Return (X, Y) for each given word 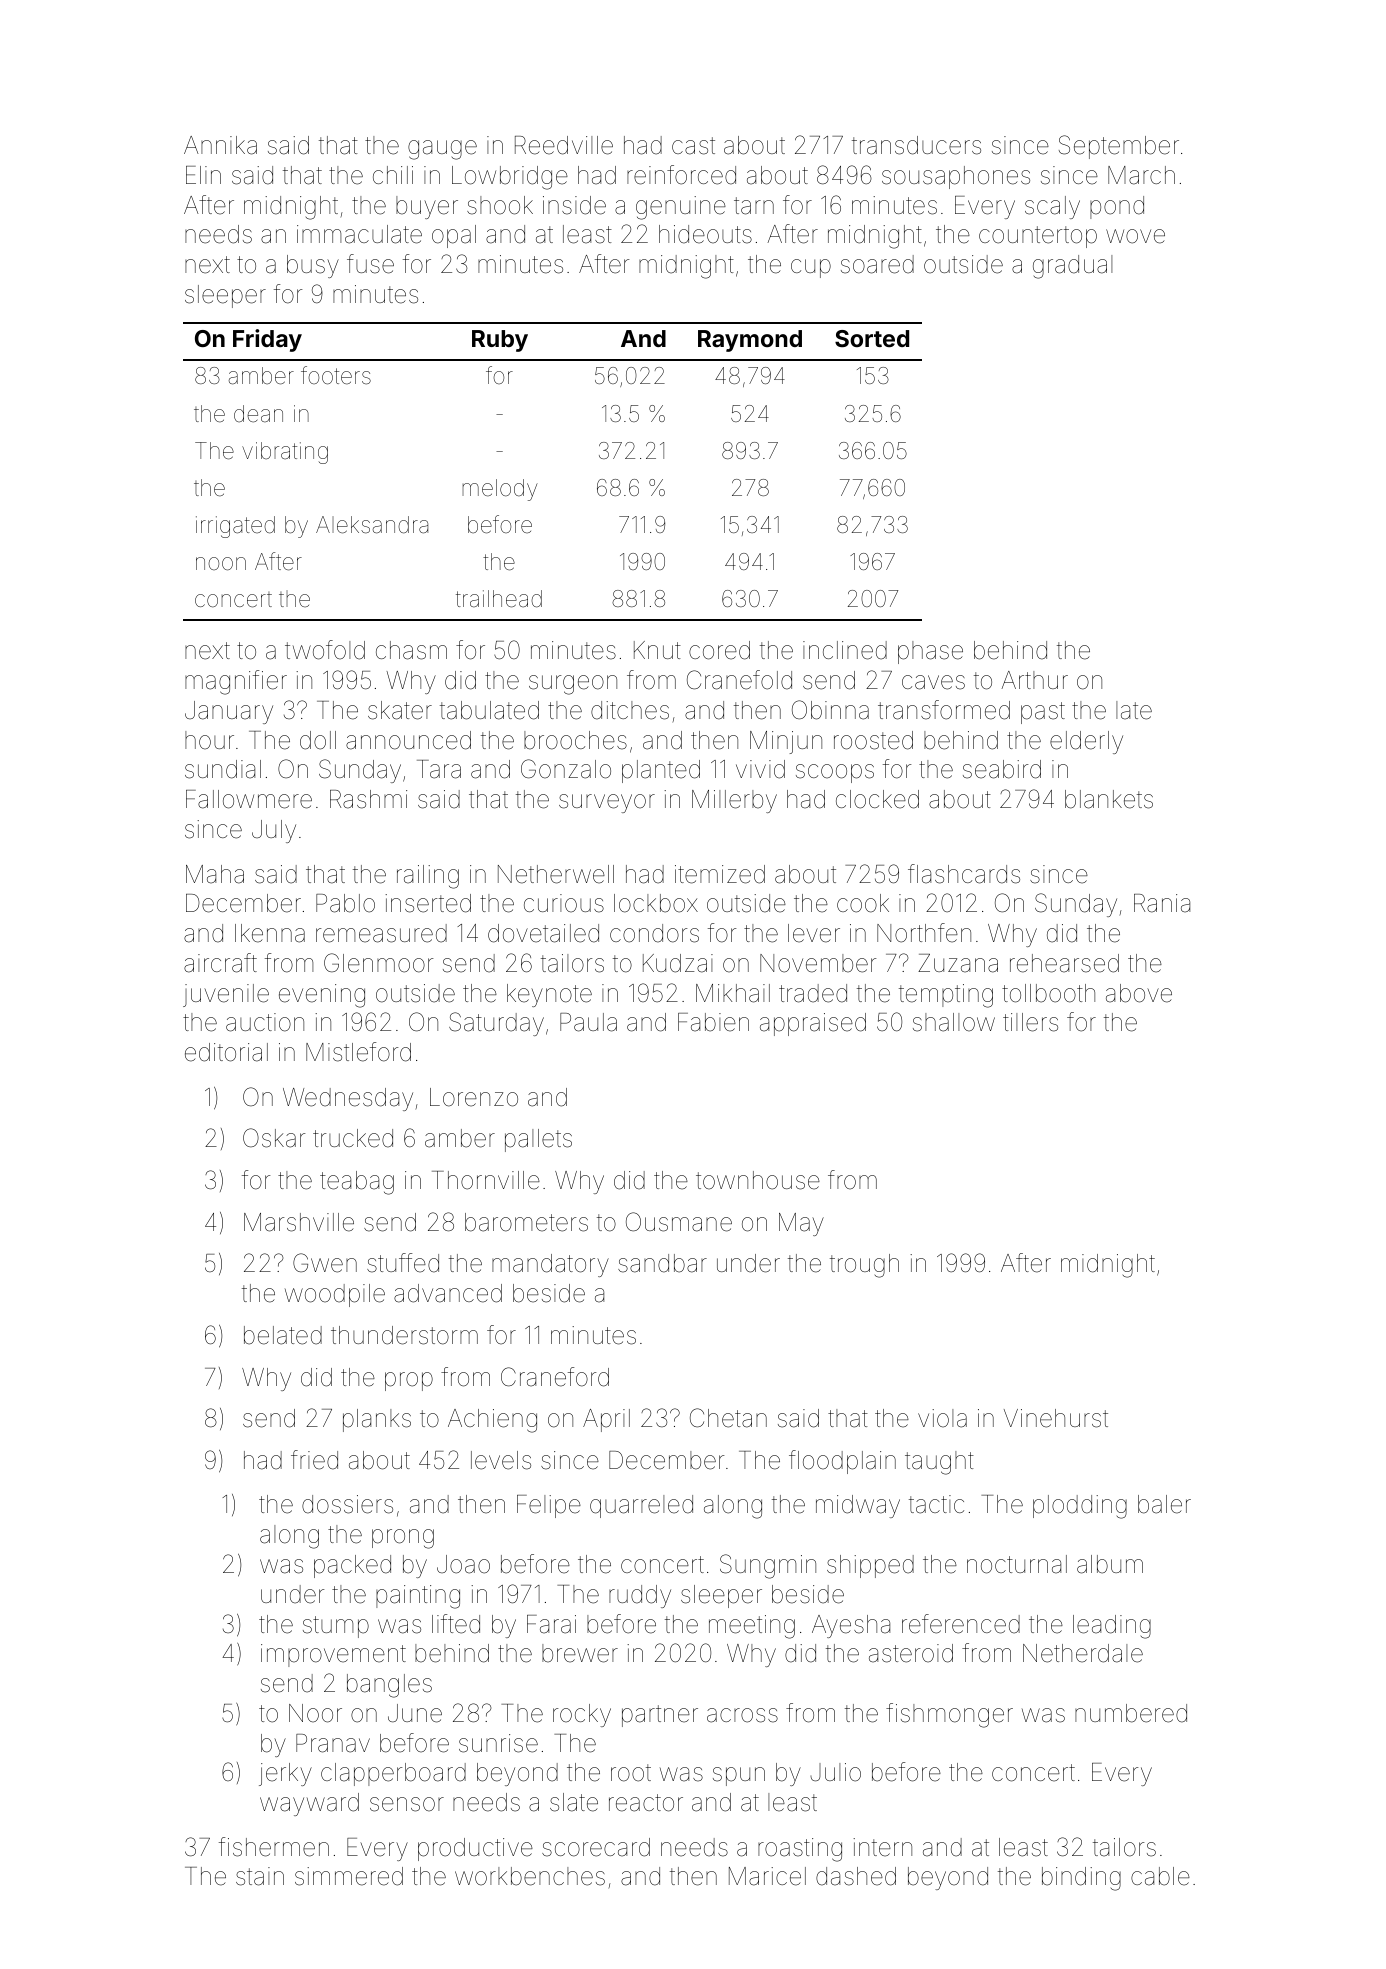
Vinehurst (1056, 1418)
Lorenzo (474, 1097)
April (606, 1420)
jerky (285, 1774)
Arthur (1034, 680)
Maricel (767, 1876)
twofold (325, 650)
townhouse (758, 1180)
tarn (754, 206)
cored (719, 650)
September (1119, 147)
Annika (220, 145)
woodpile (335, 1295)
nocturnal (1017, 1564)
